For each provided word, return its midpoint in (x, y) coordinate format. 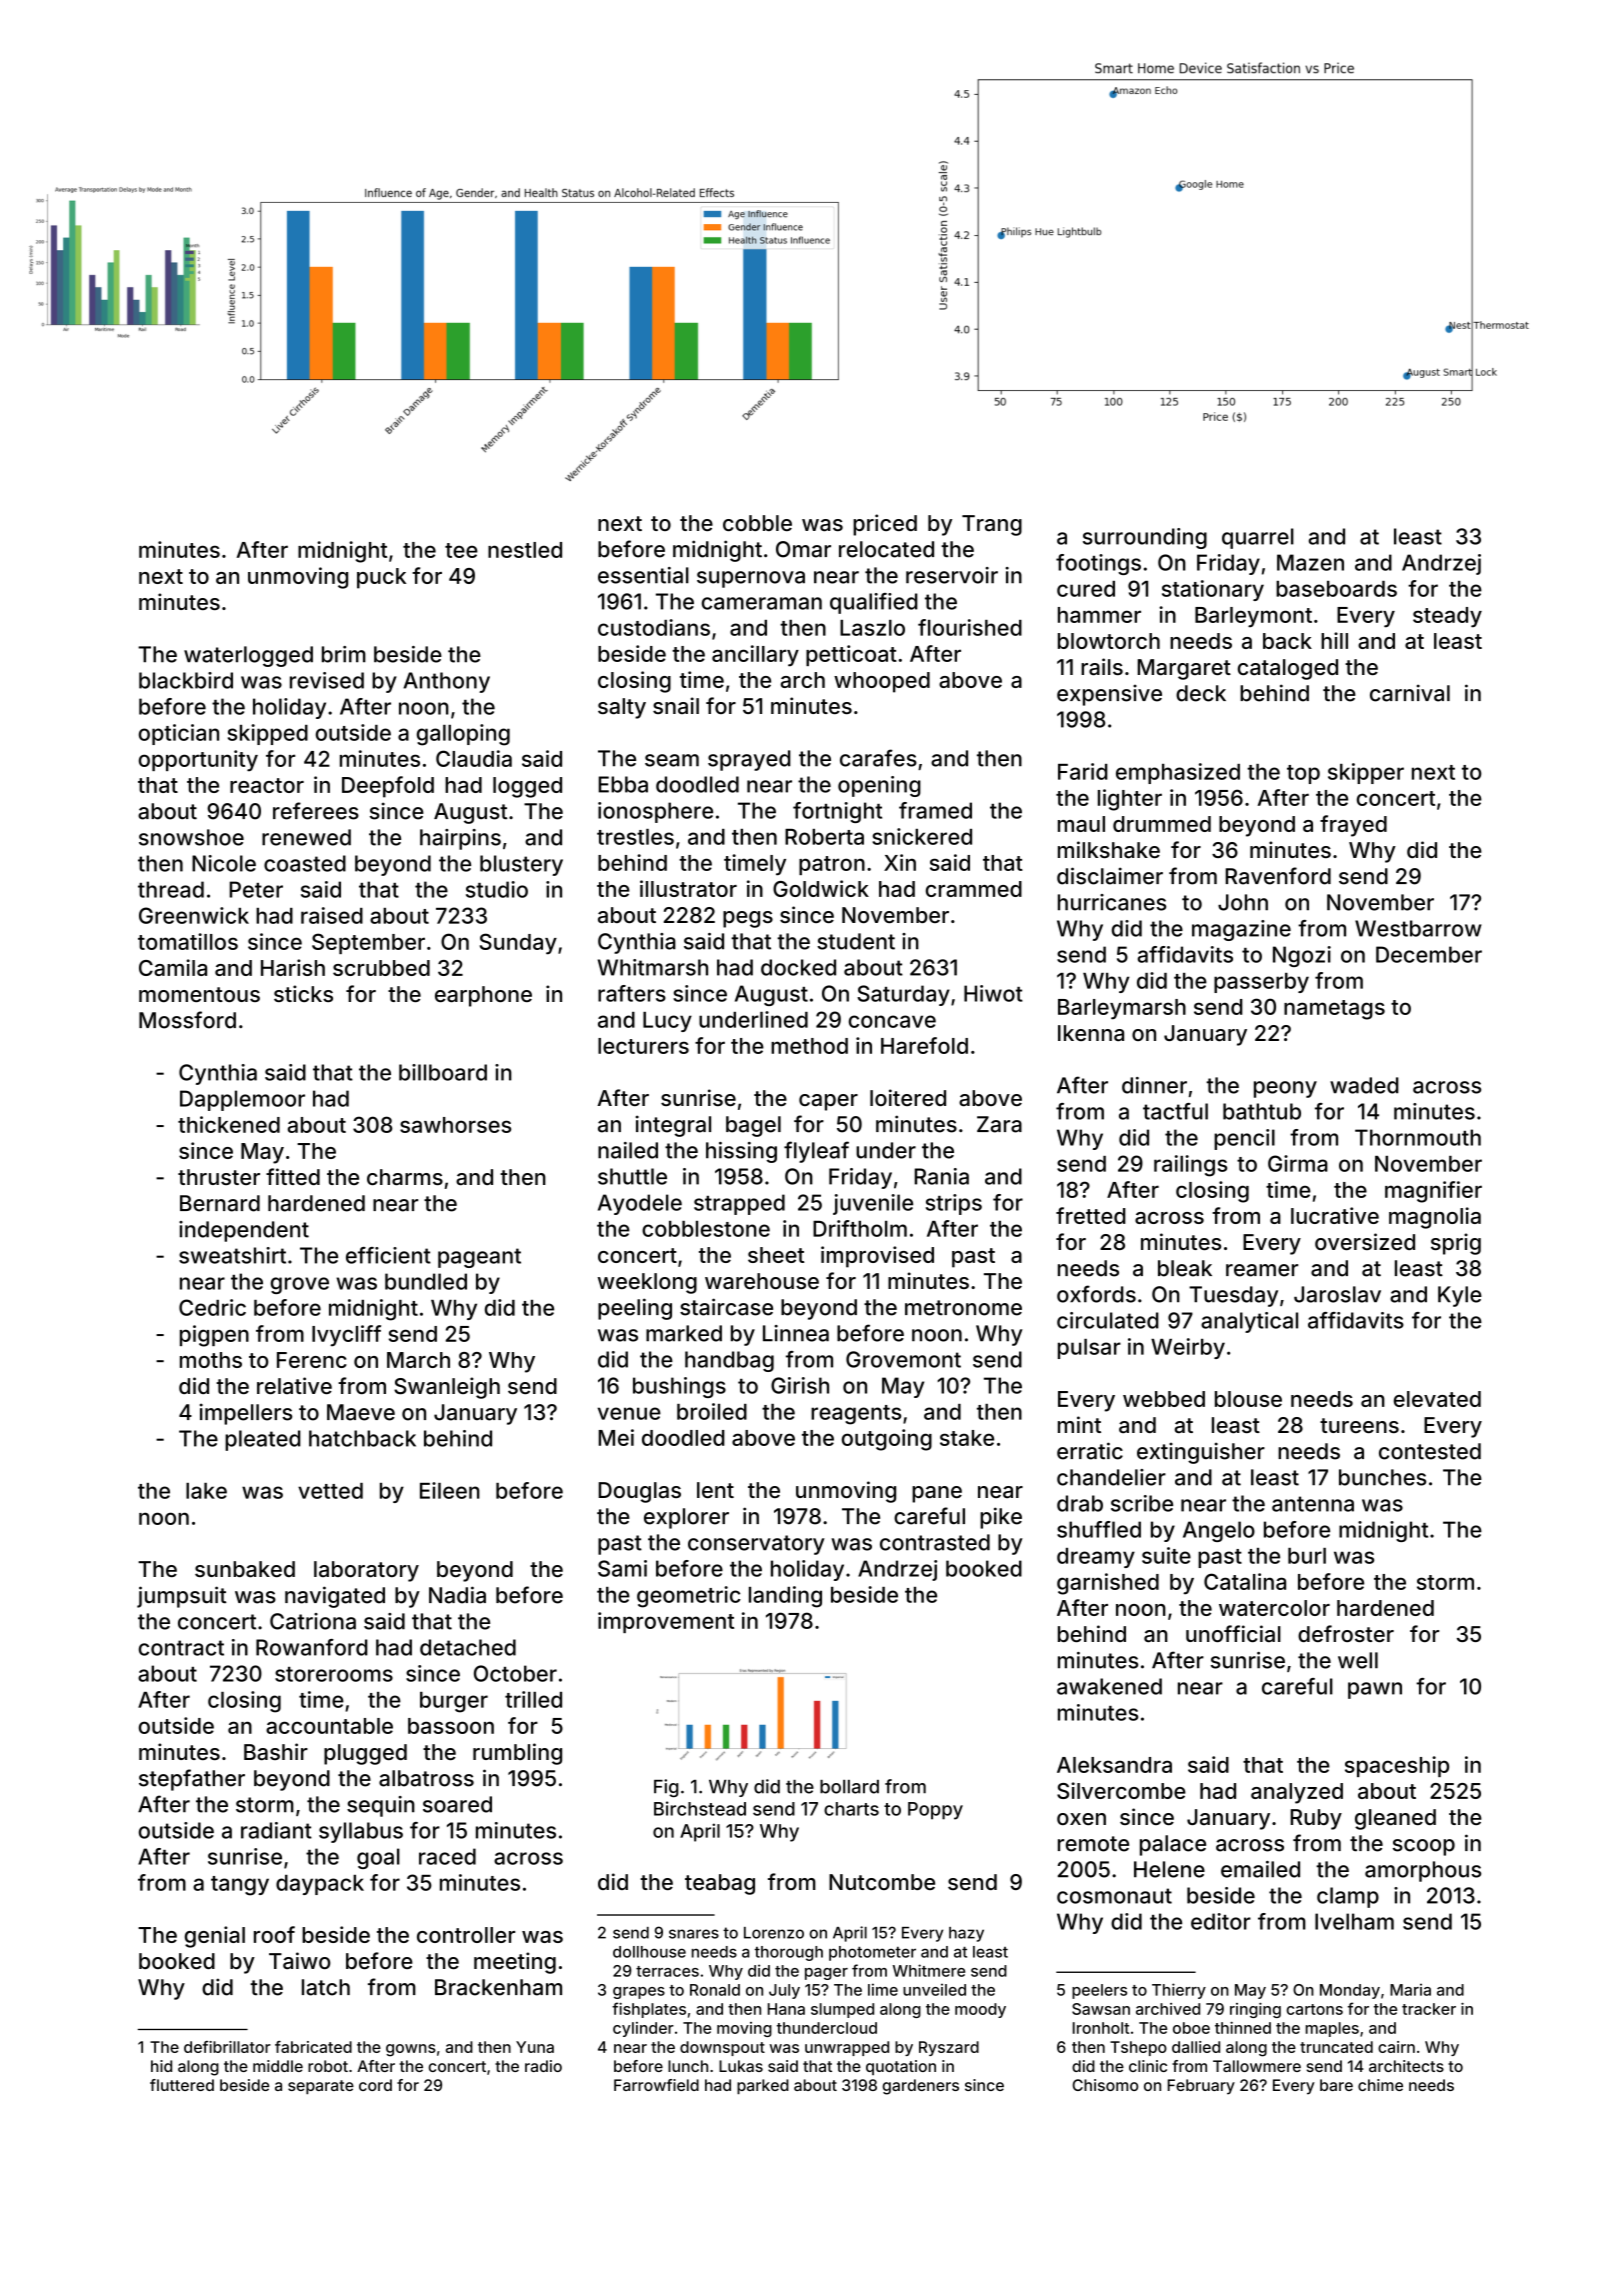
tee (461, 550)
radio (543, 2066)
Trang (992, 525)
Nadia (457, 1595)
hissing (741, 1152)
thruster (219, 1177)
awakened (1109, 1686)
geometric (689, 1597)
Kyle (1460, 1296)
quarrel (1258, 538)
